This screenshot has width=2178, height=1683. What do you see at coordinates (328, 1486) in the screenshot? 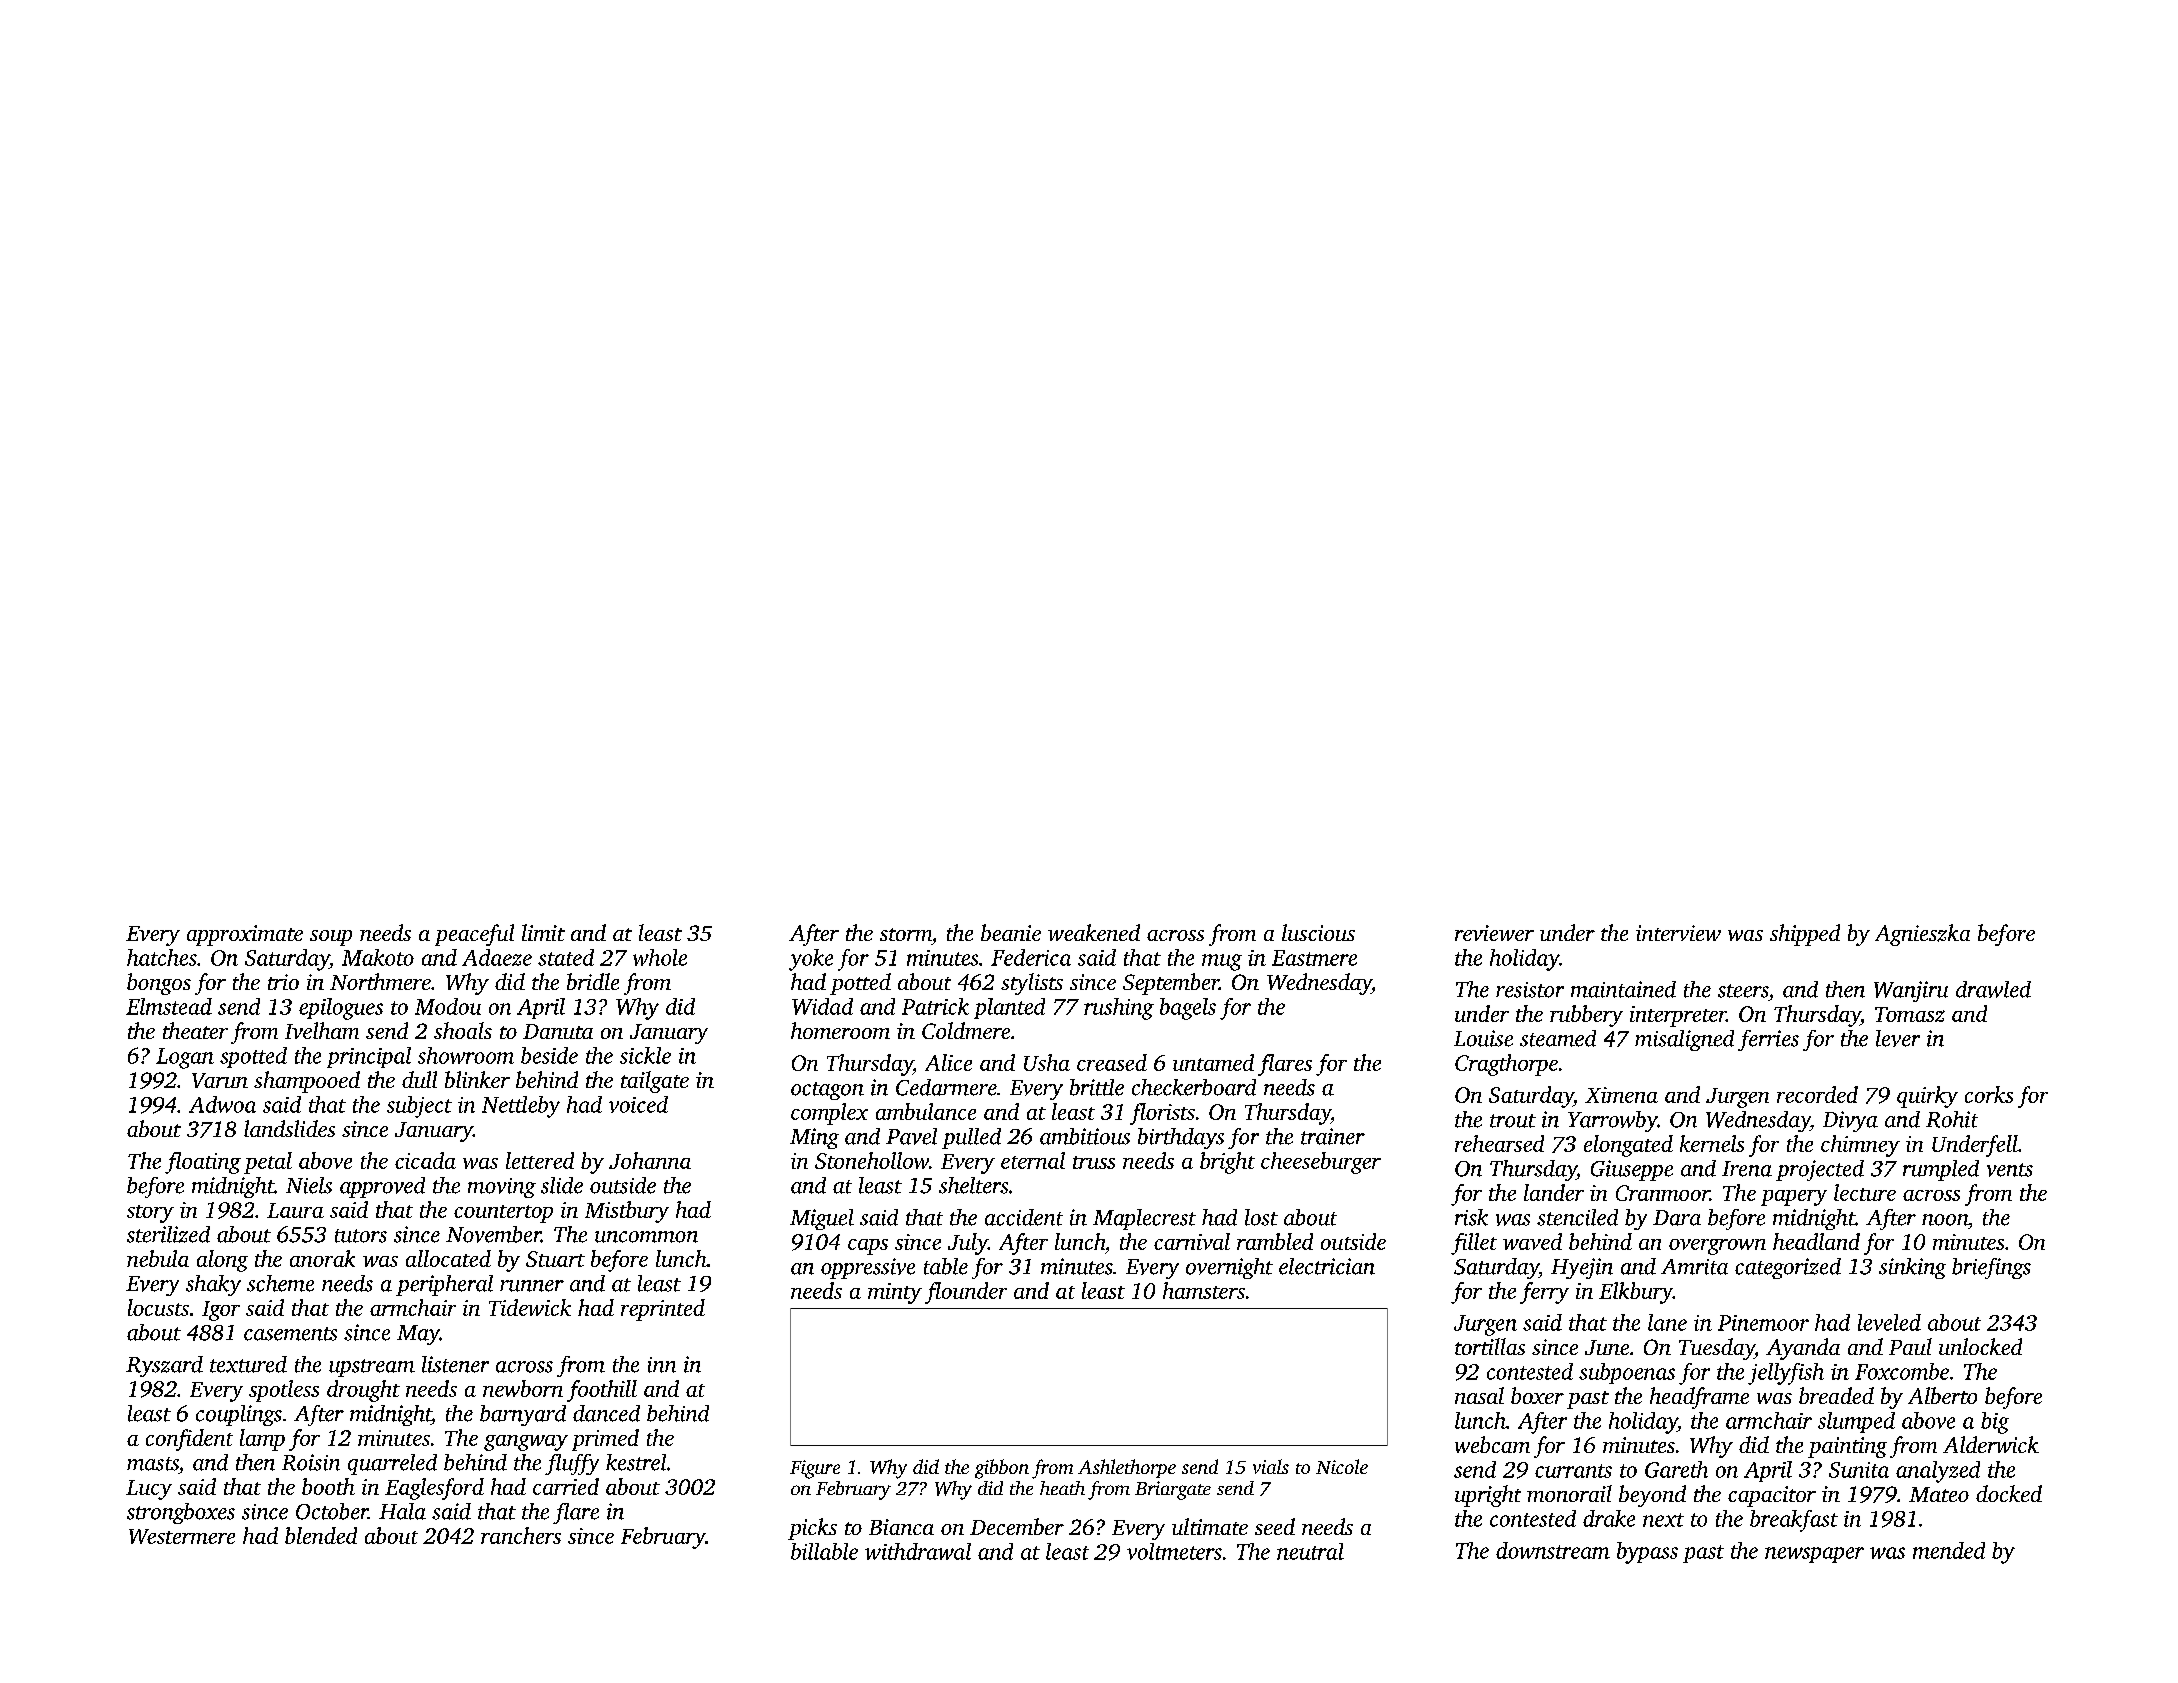
I see `booth` at bounding box center [328, 1486].
